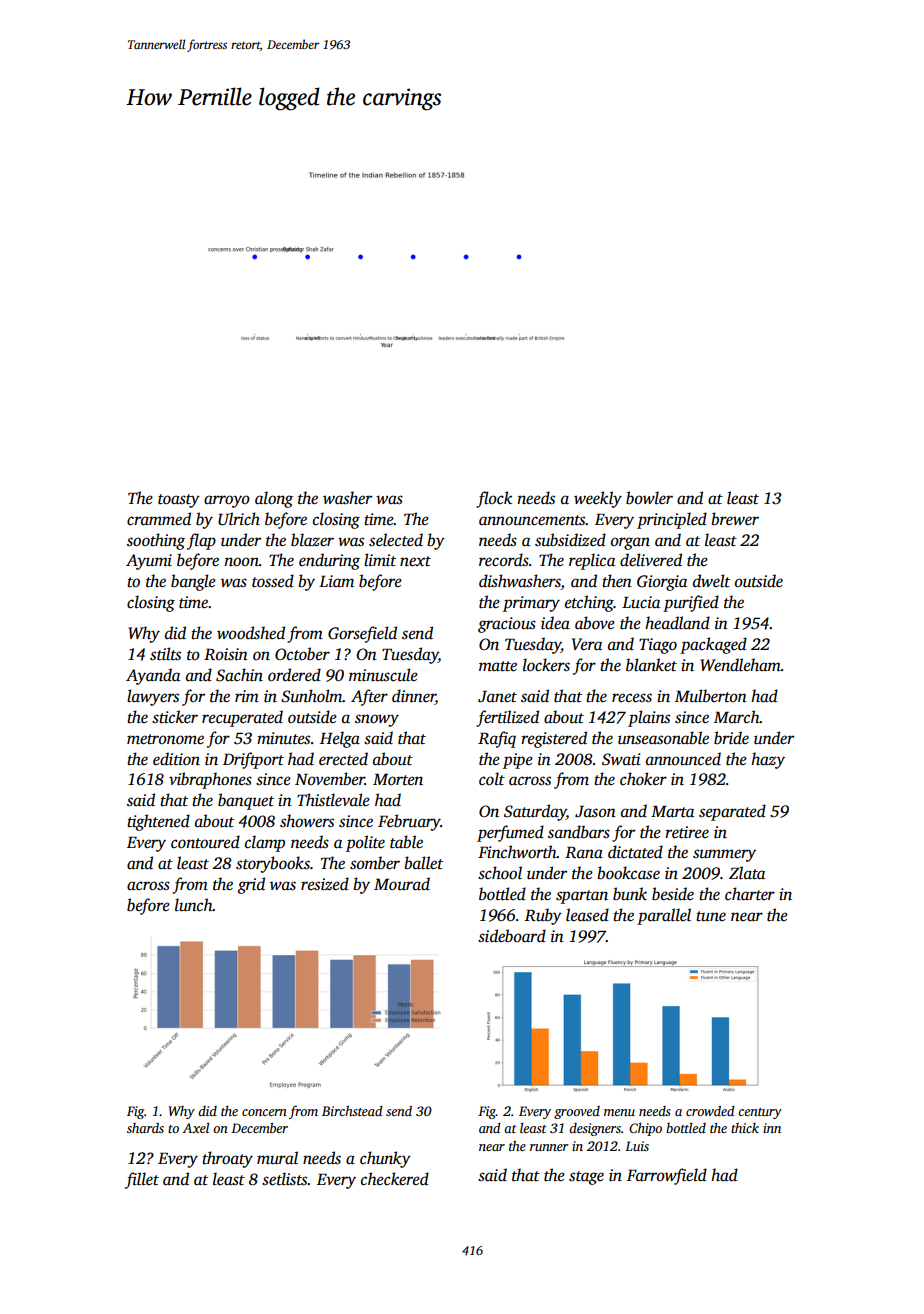  Describe the element at coordinates (352, 1111) in the image. I see `Birchstead` at that location.
